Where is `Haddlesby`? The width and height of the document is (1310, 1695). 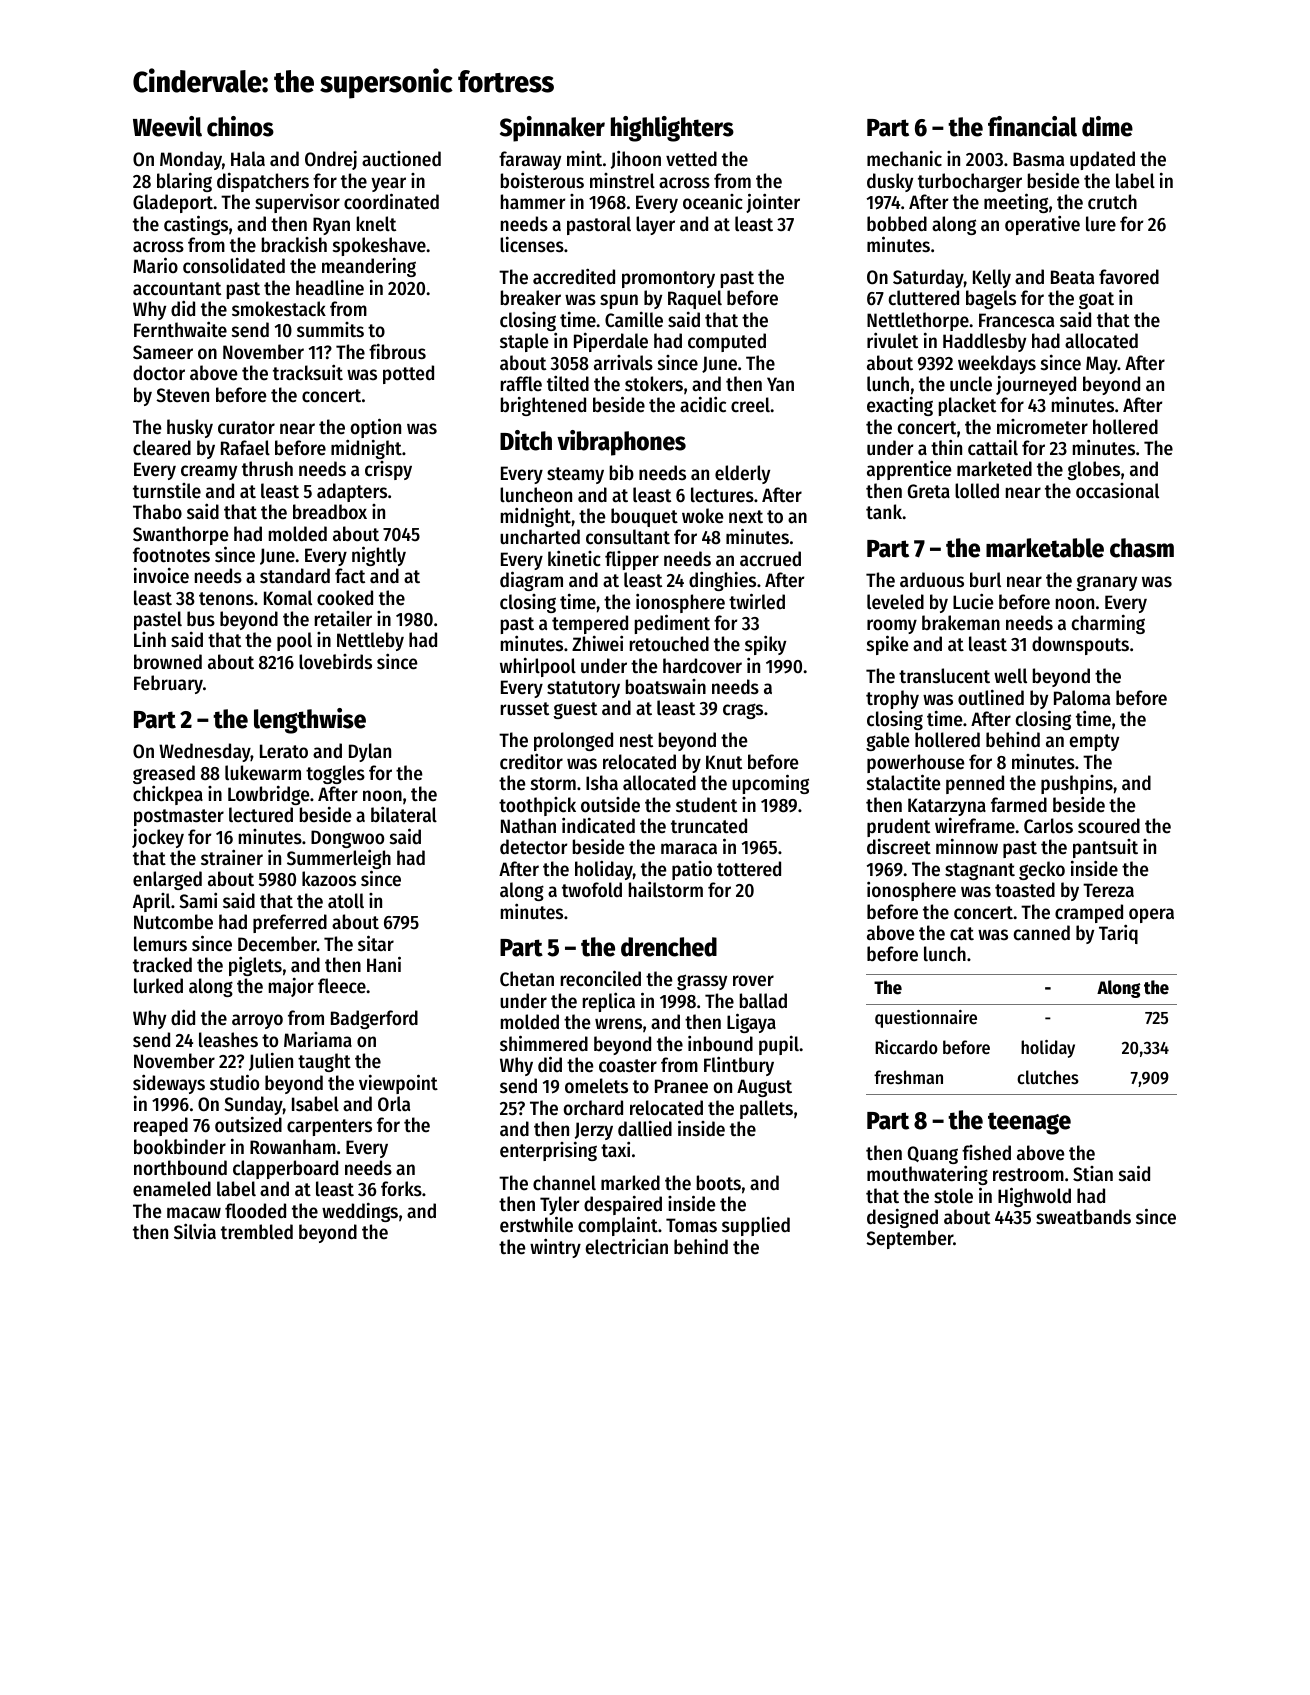 Haddlesby is located at coordinates (984, 342).
